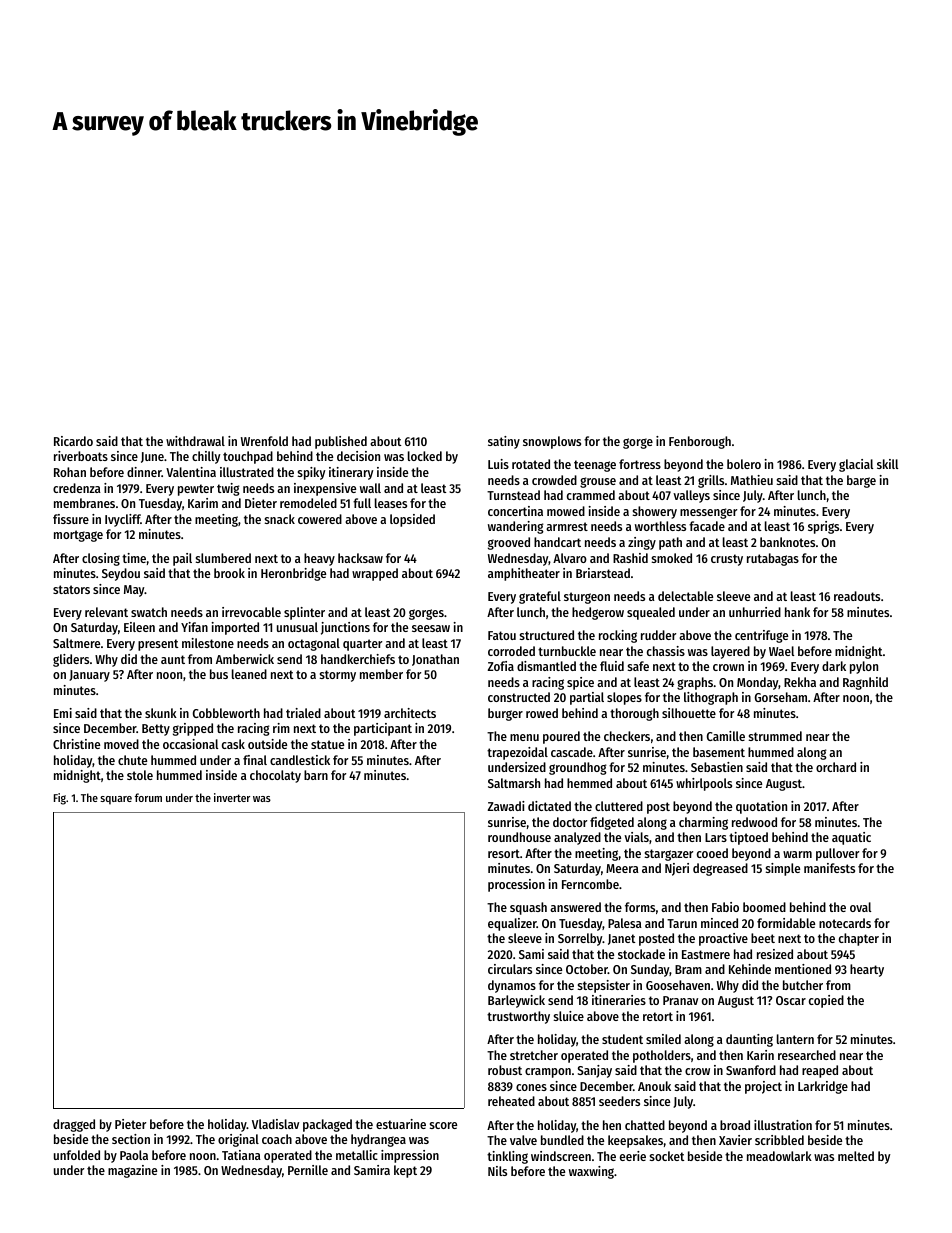 The width and height of the page is (952, 1233). Describe the element at coordinates (341, 442) in the page. I see `published` at that location.
